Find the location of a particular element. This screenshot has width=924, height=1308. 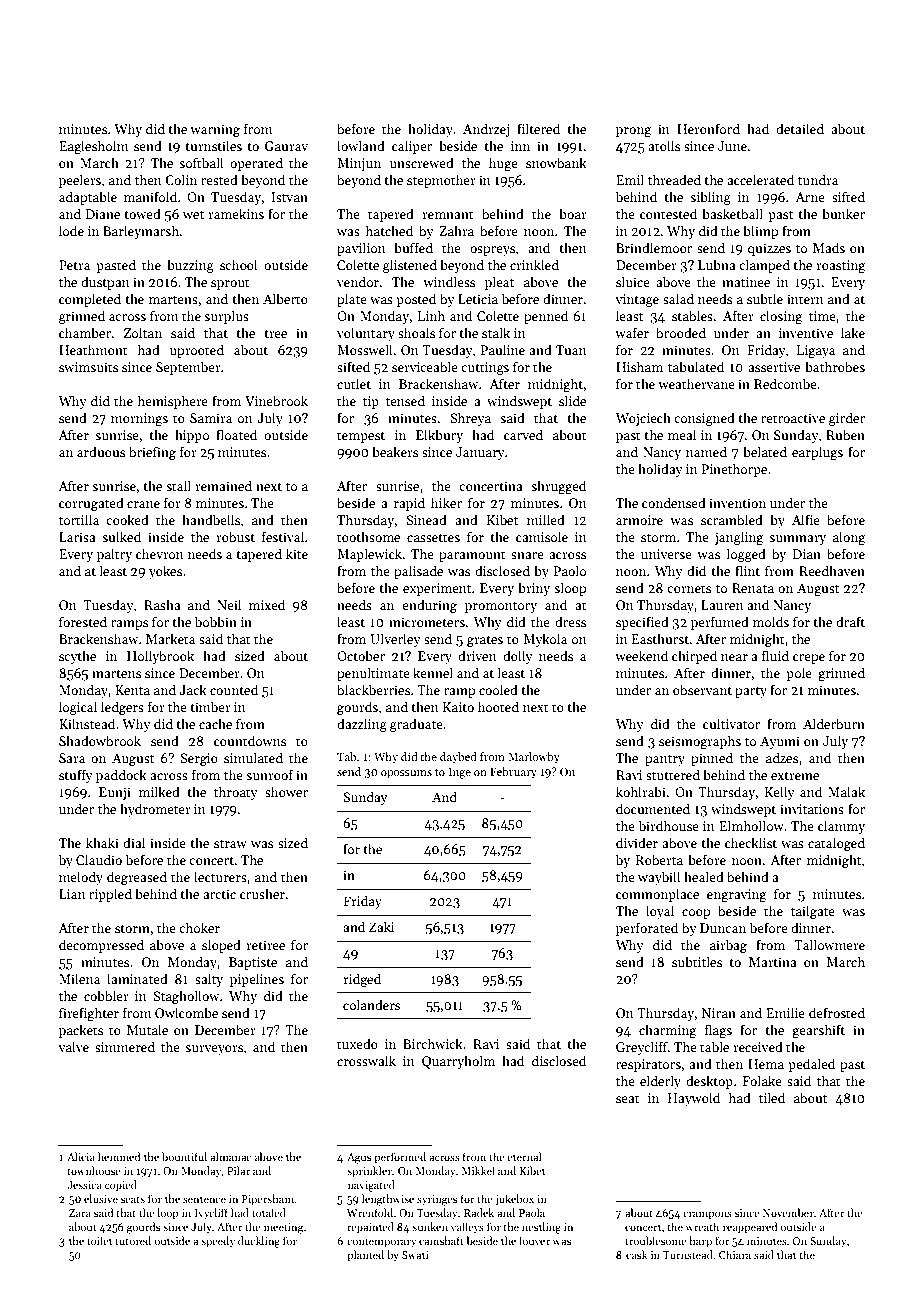

party is located at coordinates (751, 692).
